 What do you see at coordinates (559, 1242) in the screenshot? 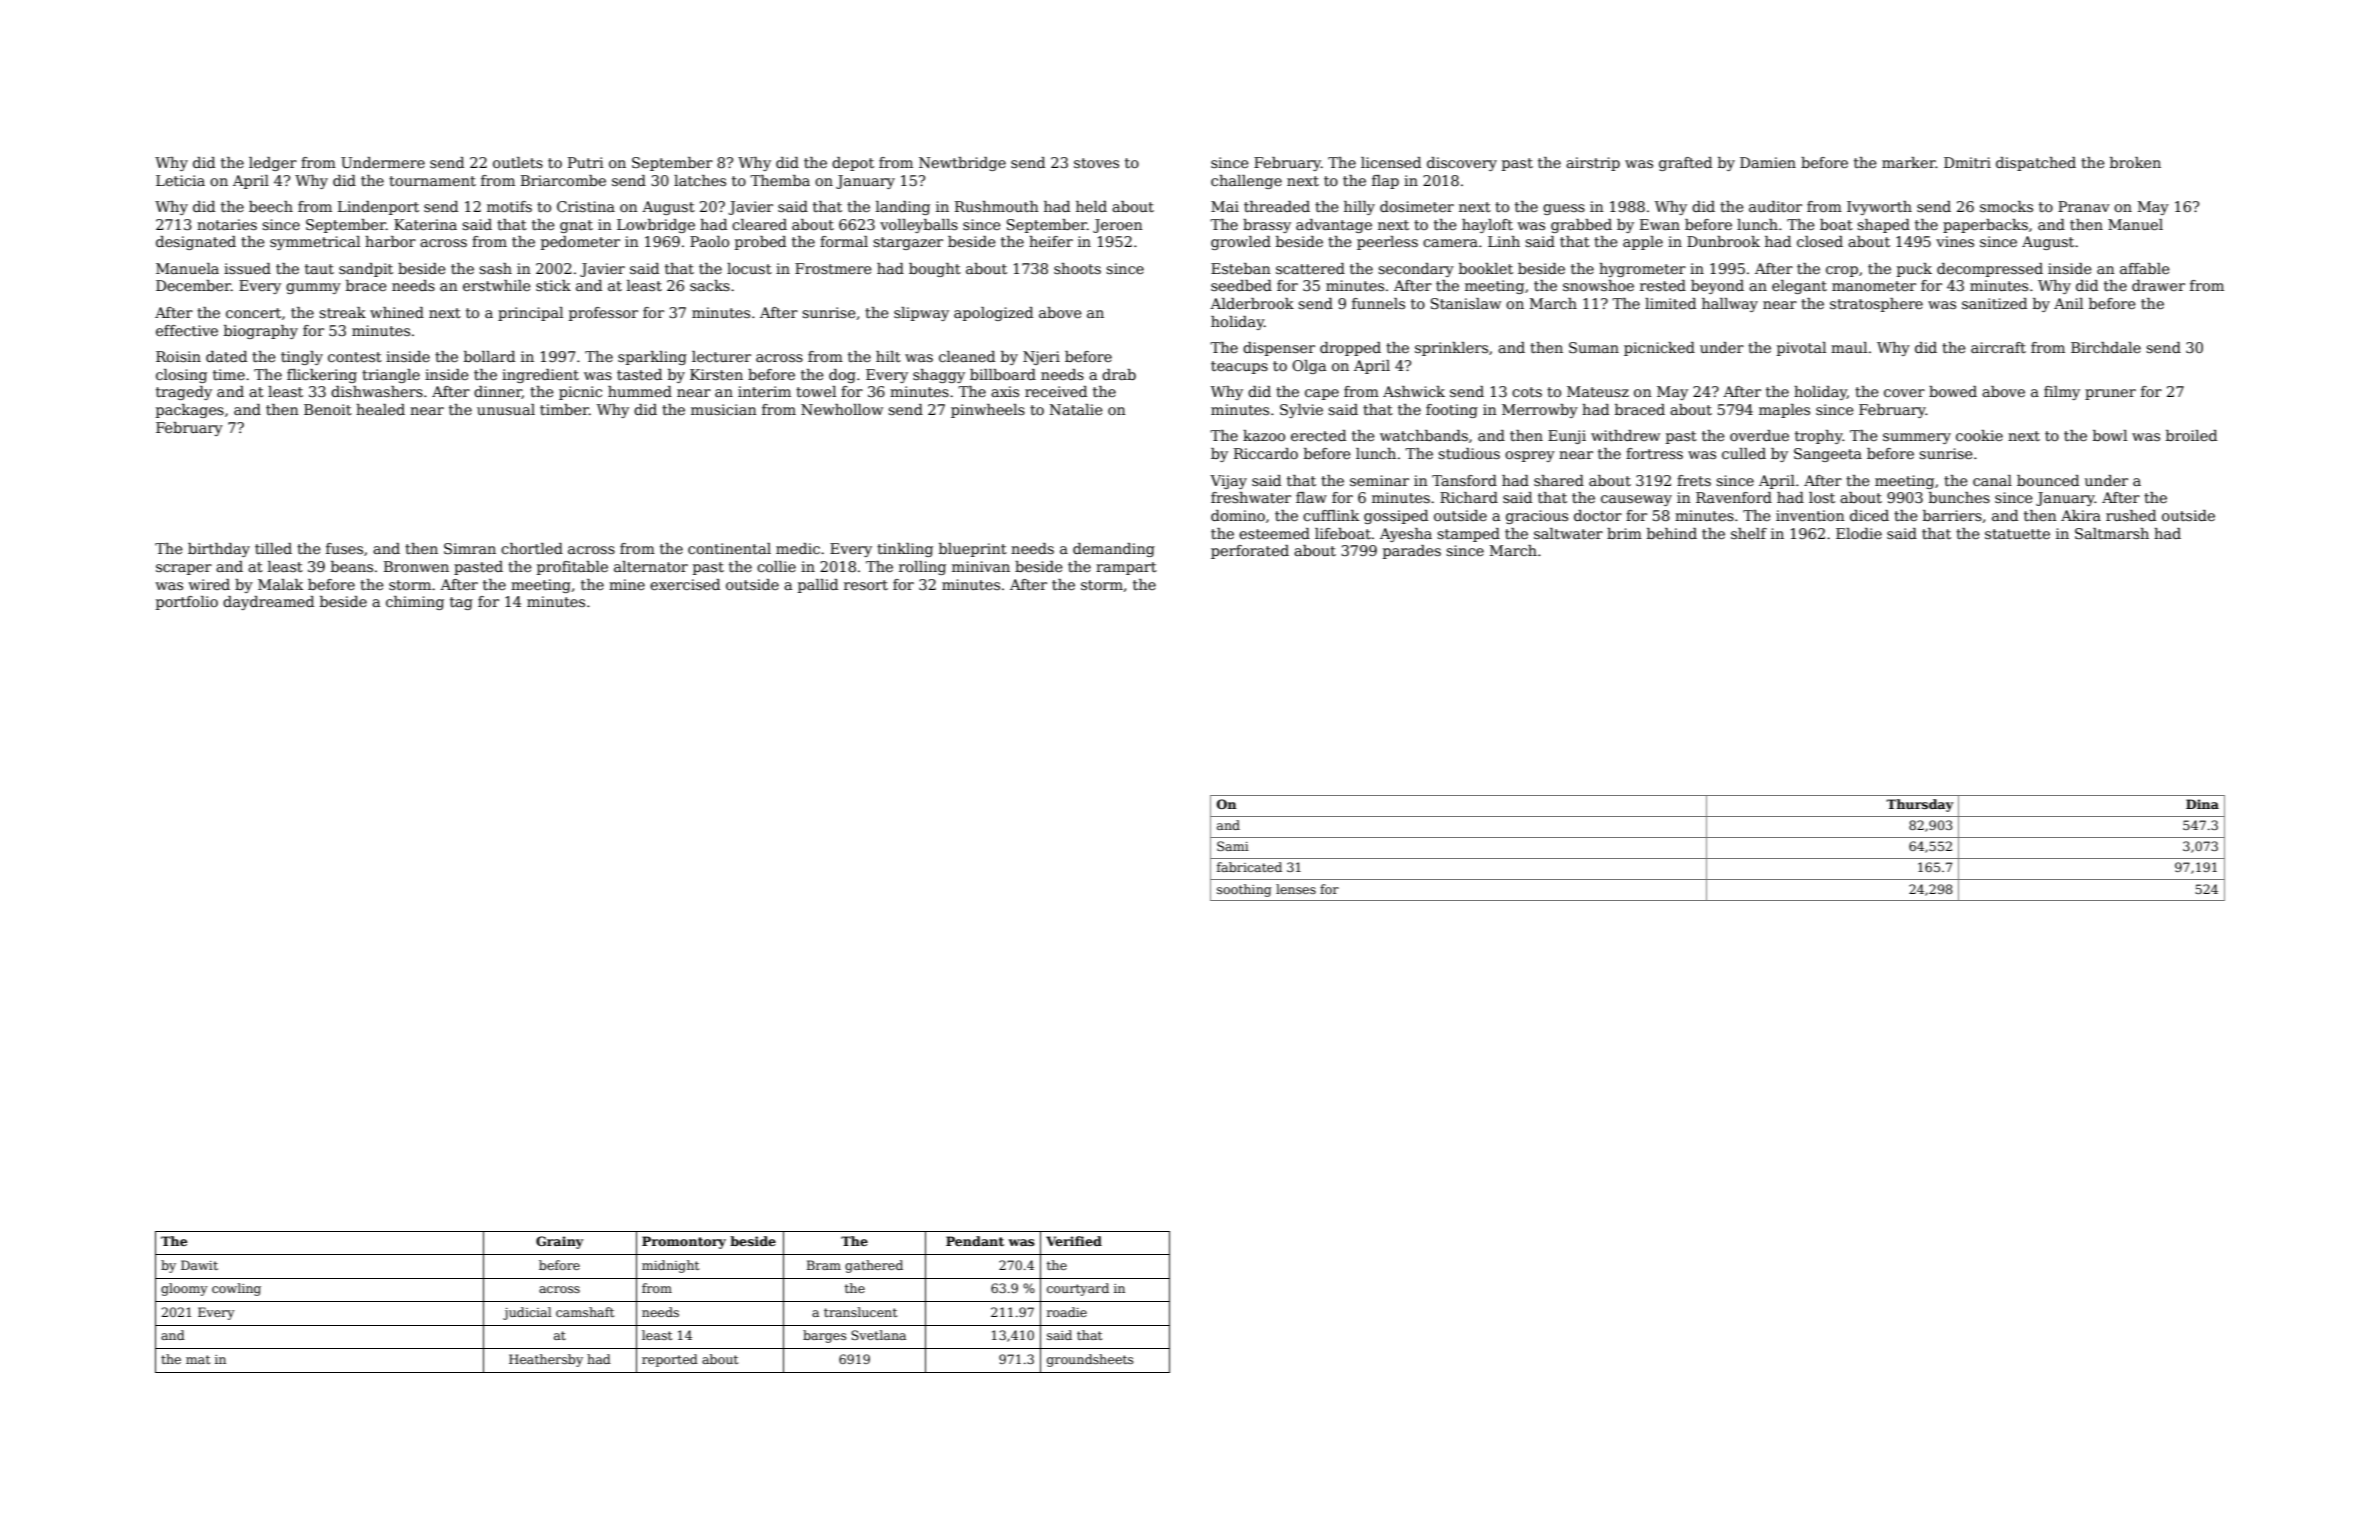
I see `Grainy` at bounding box center [559, 1242].
